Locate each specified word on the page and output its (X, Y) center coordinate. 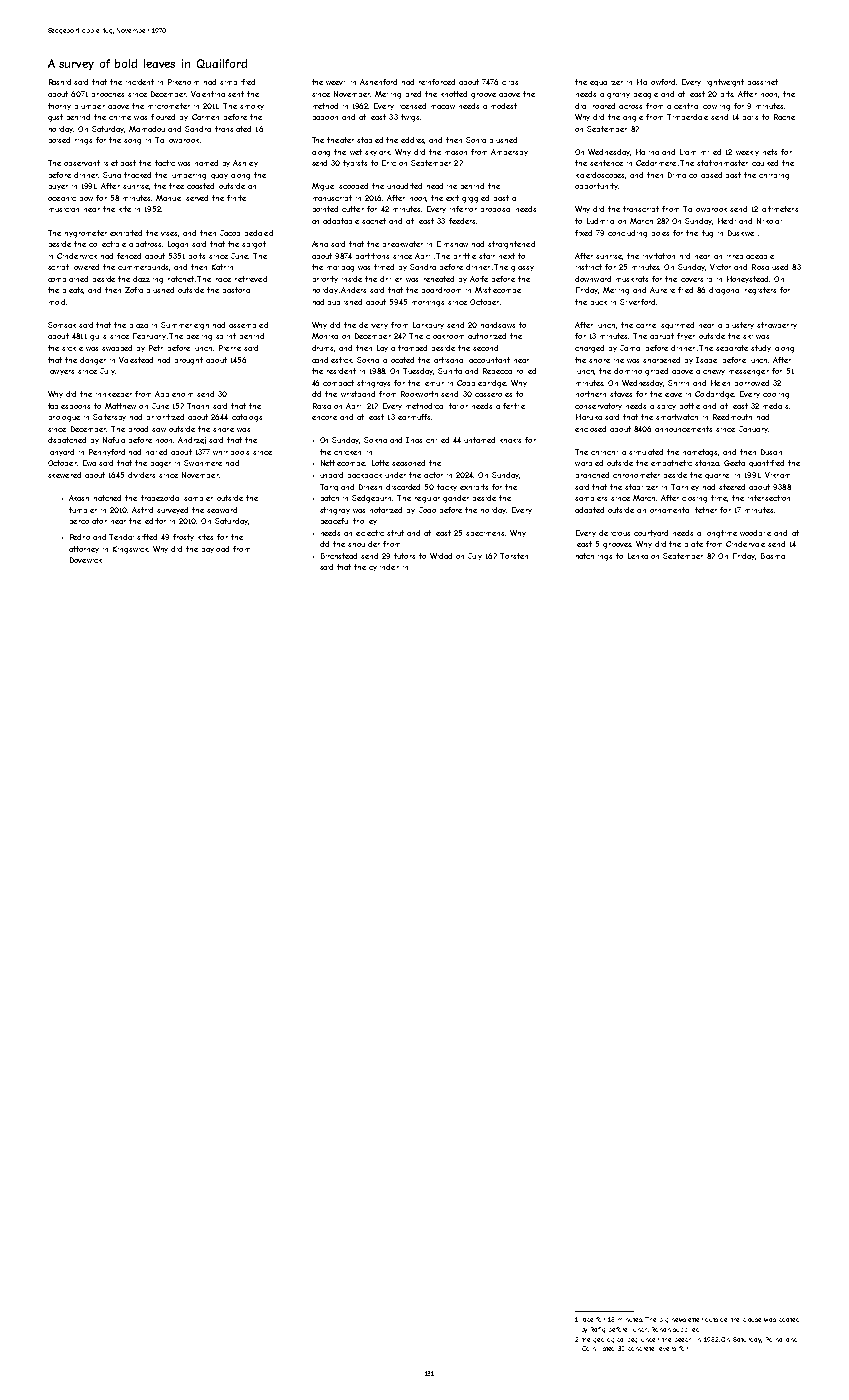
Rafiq (598, 1330)
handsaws (498, 325)
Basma (773, 556)
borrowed (752, 383)
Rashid (60, 82)
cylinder (384, 567)
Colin (589, 1348)
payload (215, 549)
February (149, 336)
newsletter (687, 1320)
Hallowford (656, 82)
